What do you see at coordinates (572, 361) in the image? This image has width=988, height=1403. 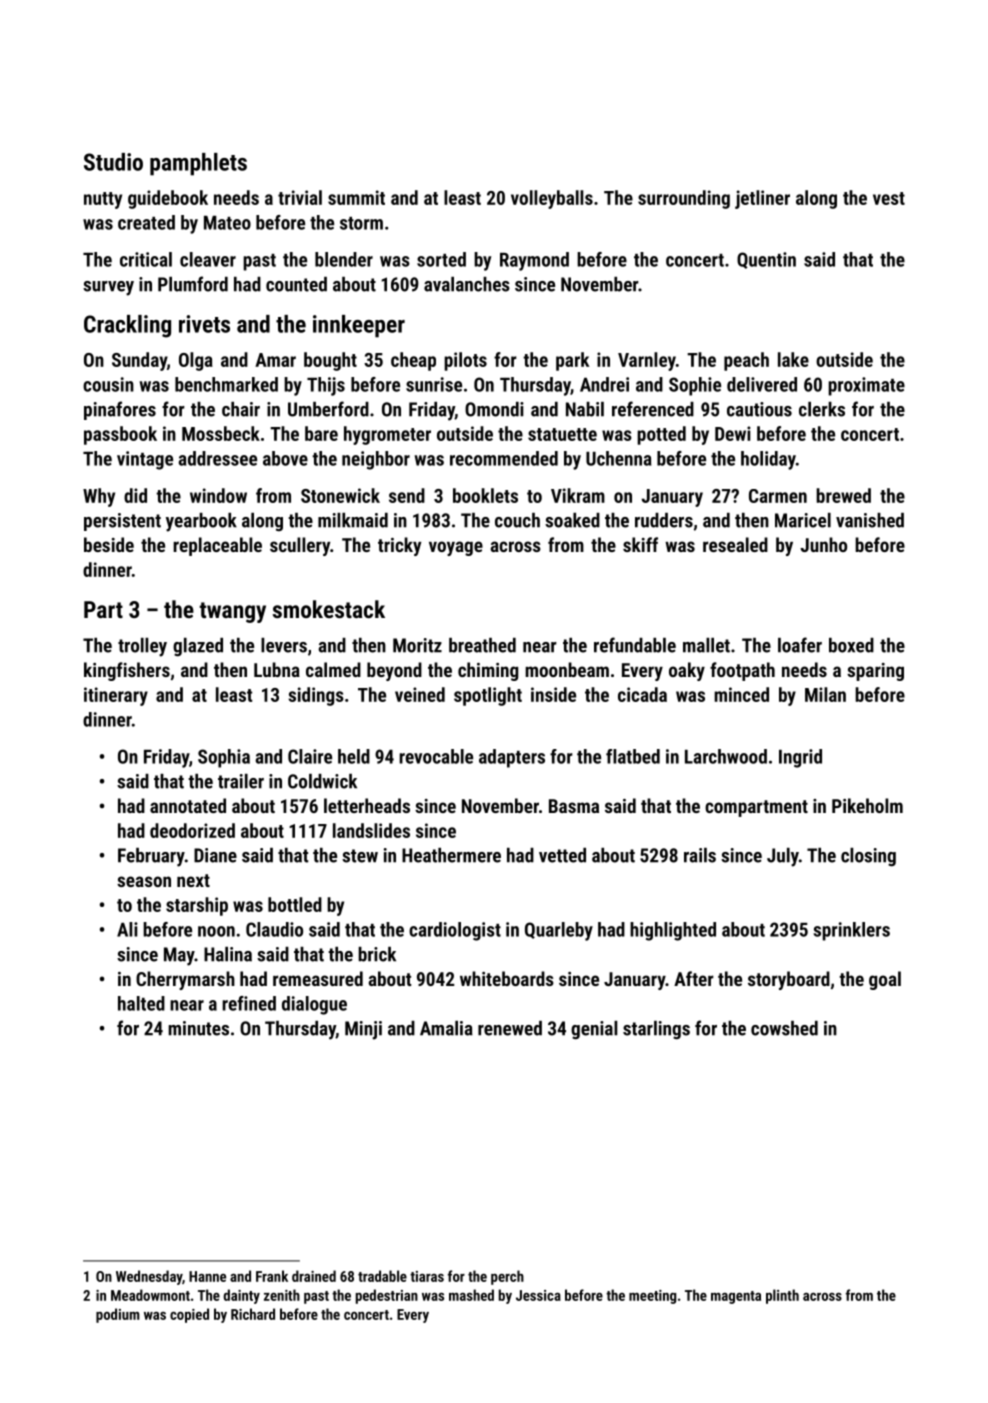 I see `park` at bounding box center [572, 361].
